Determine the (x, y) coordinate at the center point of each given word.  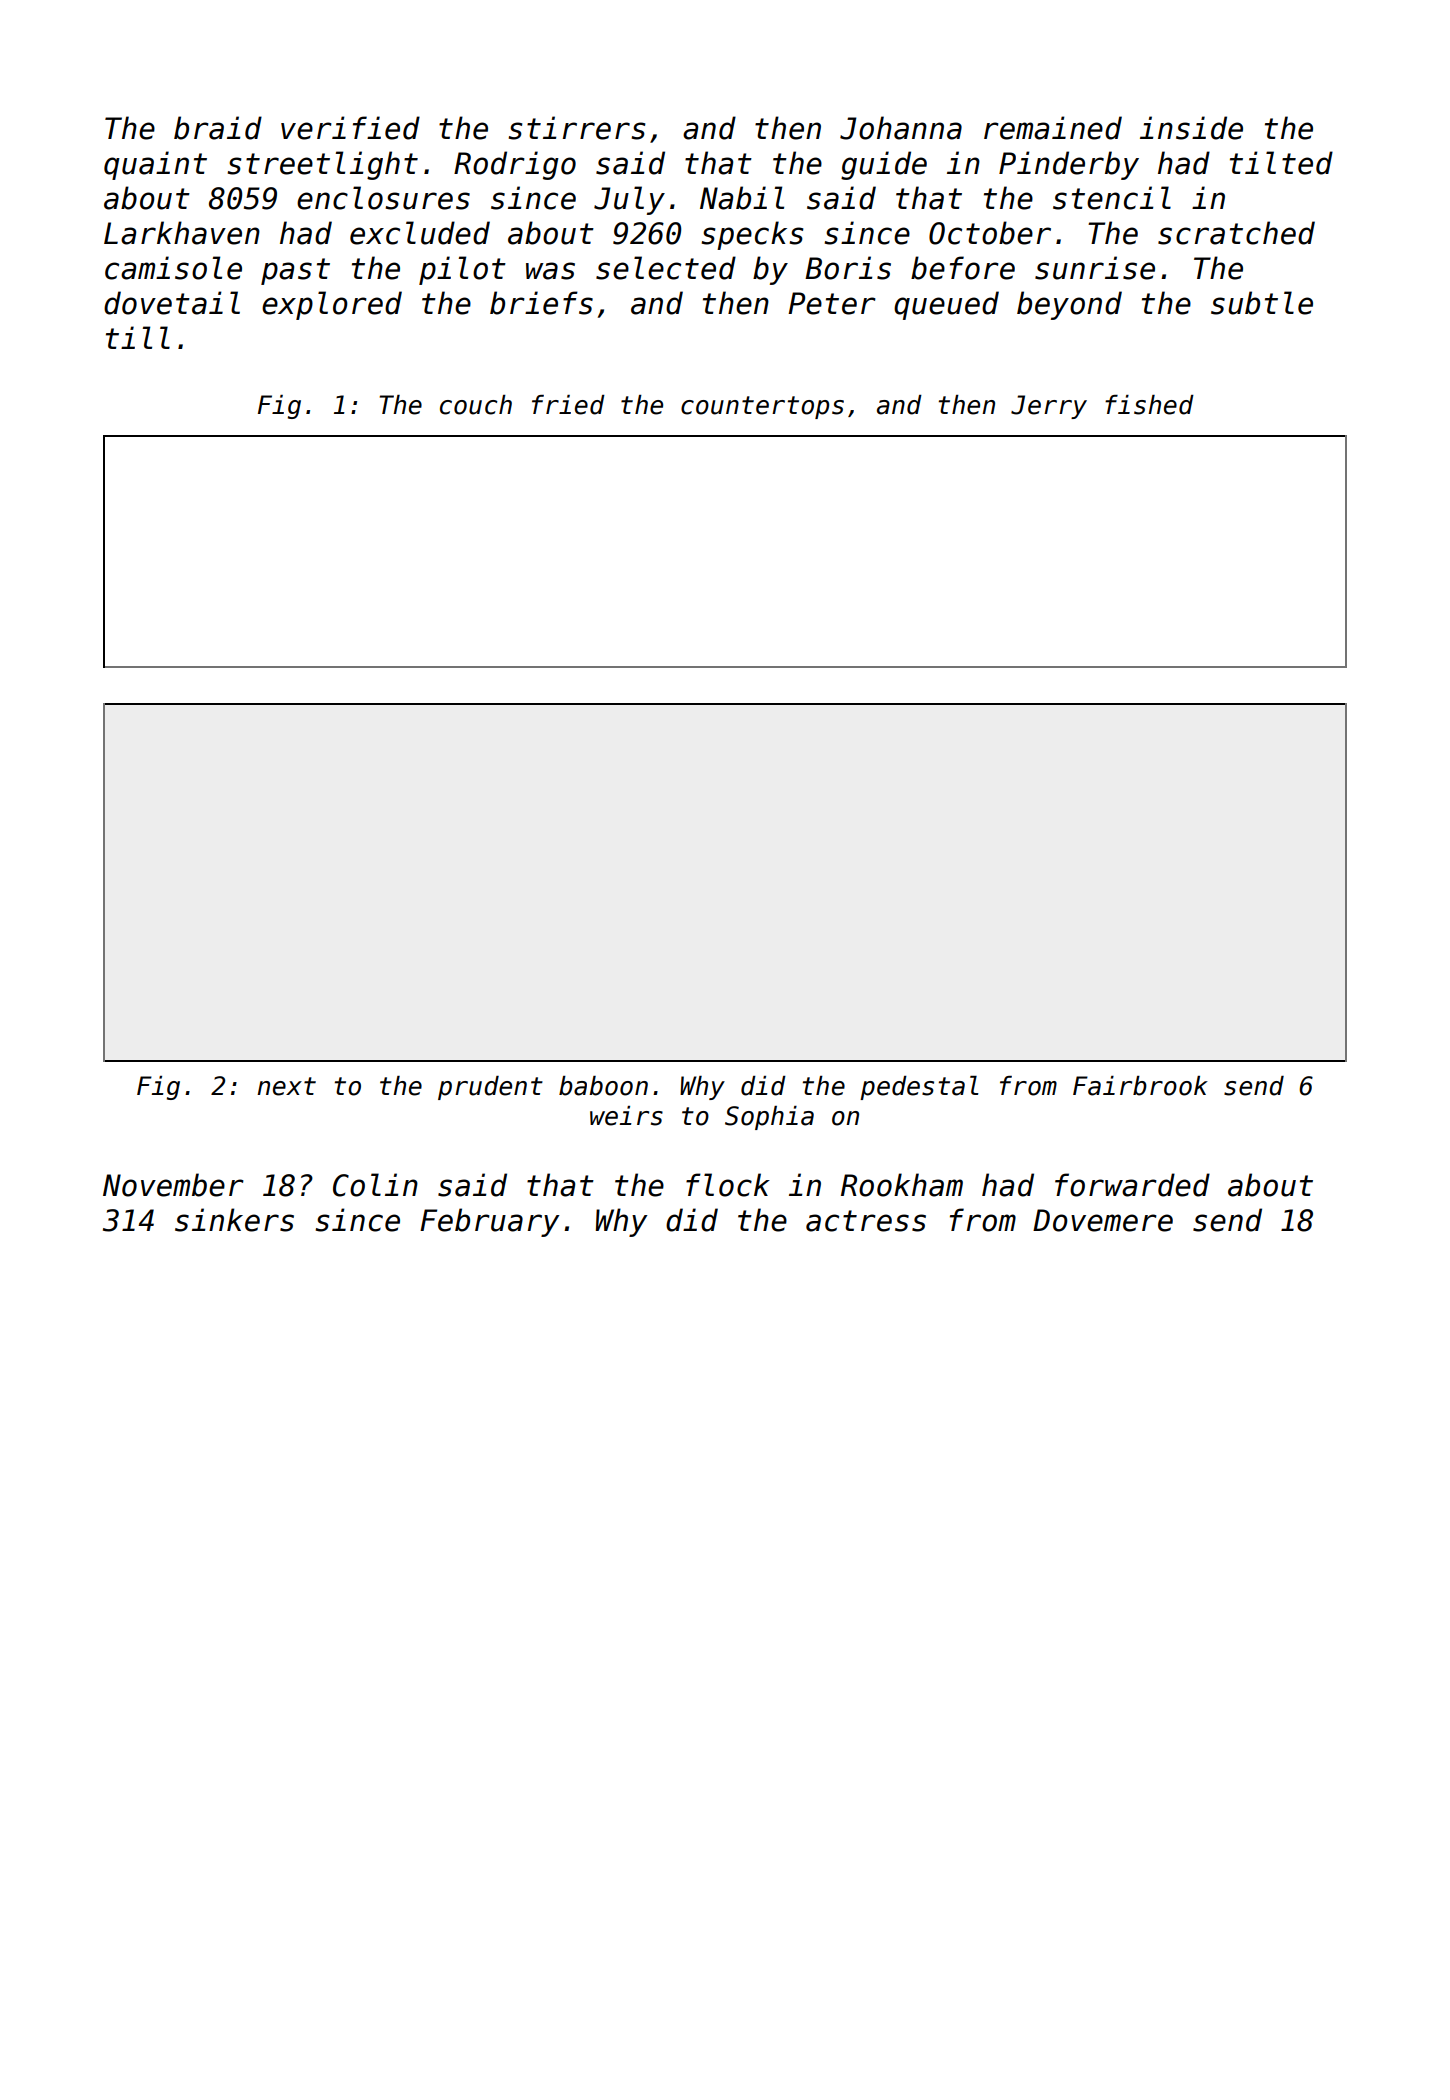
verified (350, 128)
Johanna (901, 128)
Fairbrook (1140, 1086)
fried (568, 405)
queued (946, 305)
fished (1149, 405)
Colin (375, 1185)
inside (1191, 128)
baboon (603, 1086)
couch (476, 405)
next (286, 1086)
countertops (762, 407)
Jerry (1049, 407)
